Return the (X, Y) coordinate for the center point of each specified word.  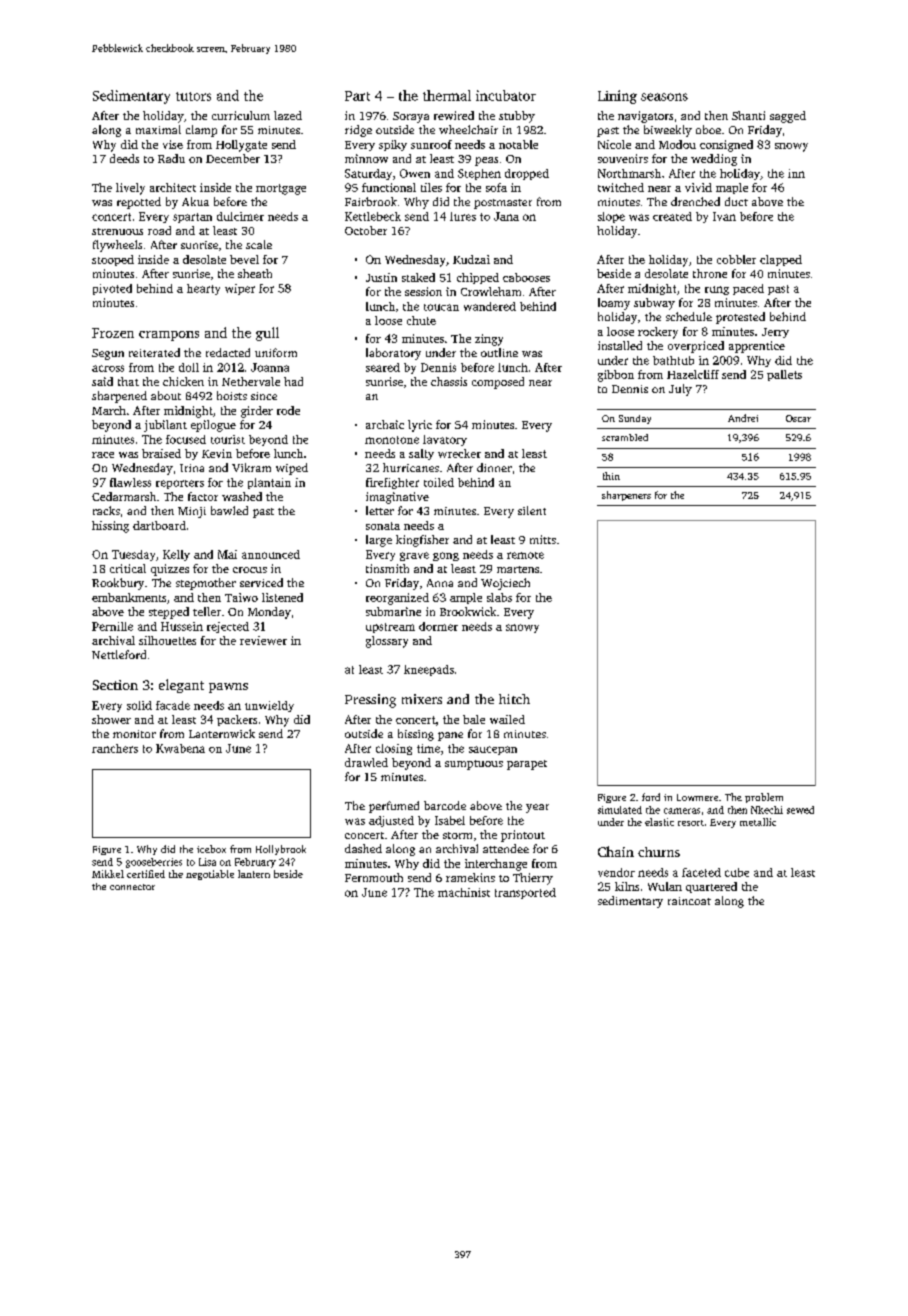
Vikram (251, 467)
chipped (478, 278)
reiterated (154, 352)
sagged (788, 117)
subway (654, 304)
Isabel (450, 820)
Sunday (635, 419)
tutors (193, 96)
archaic (385, 424)
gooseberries (154, 863)
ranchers (115, 748)
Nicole (614, 144)
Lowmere (697, 797)
